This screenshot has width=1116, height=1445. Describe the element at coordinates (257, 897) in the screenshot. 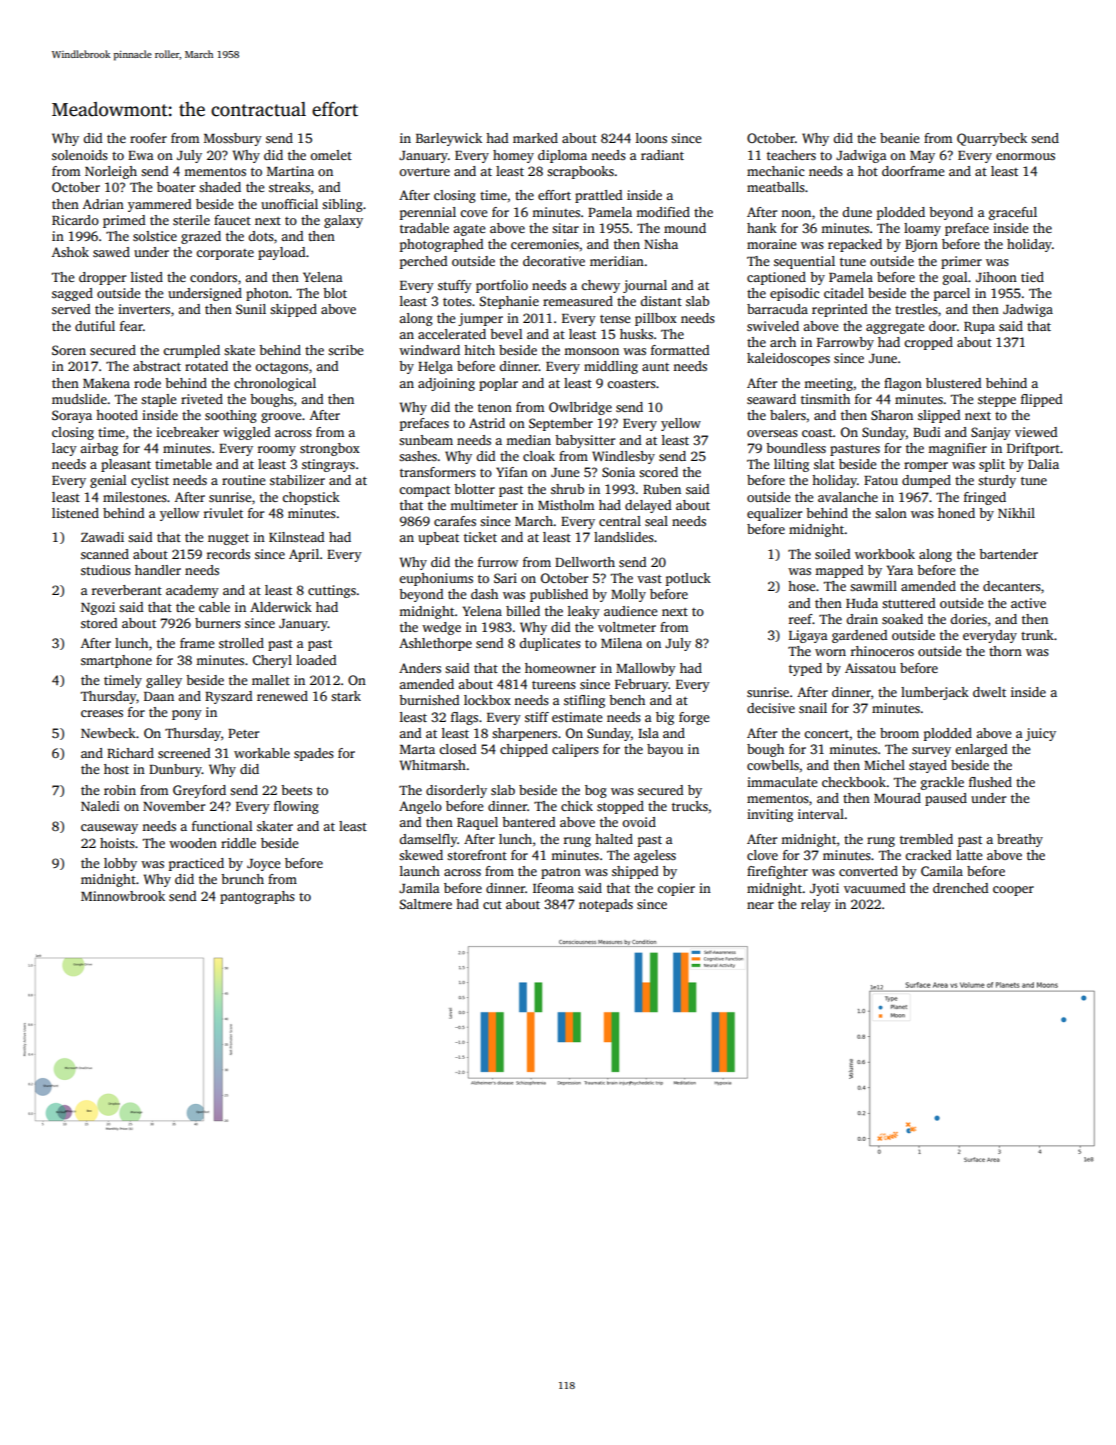

I see `pantographs` at that location.
